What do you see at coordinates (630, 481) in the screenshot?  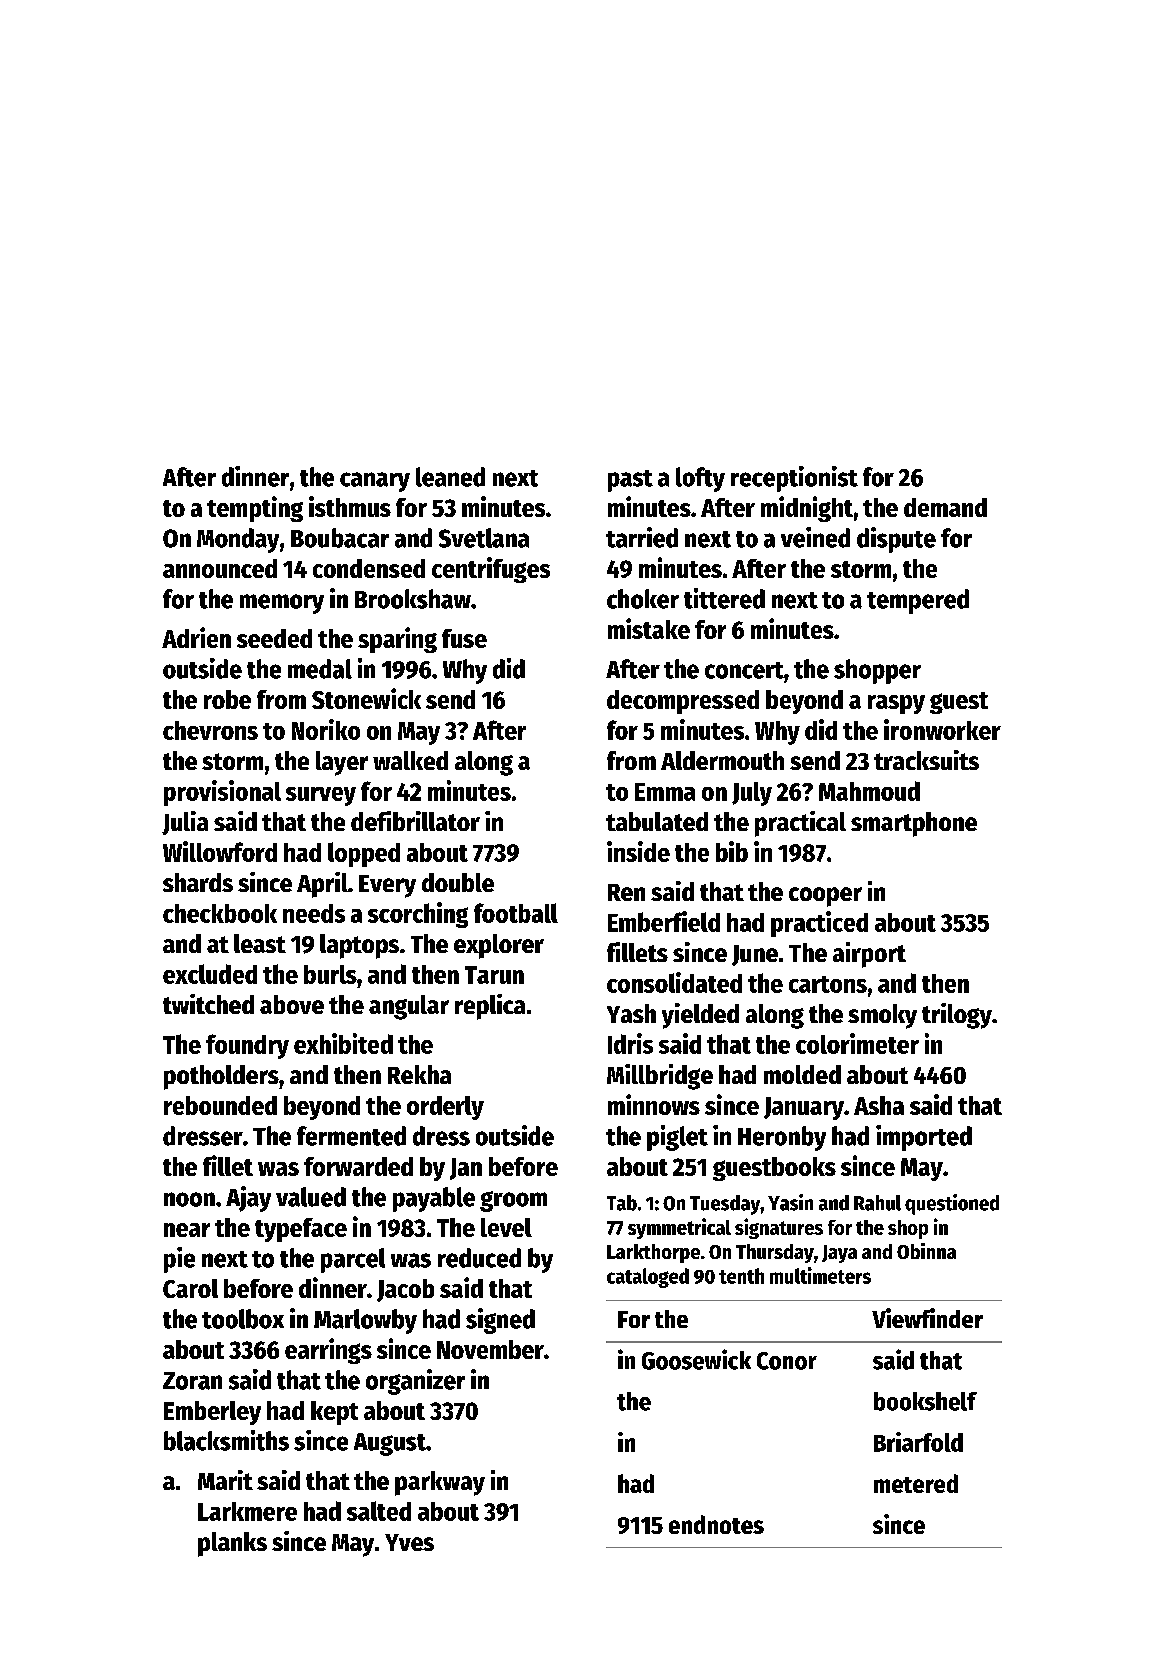 I see `past` at bounding box center [630, 481].
